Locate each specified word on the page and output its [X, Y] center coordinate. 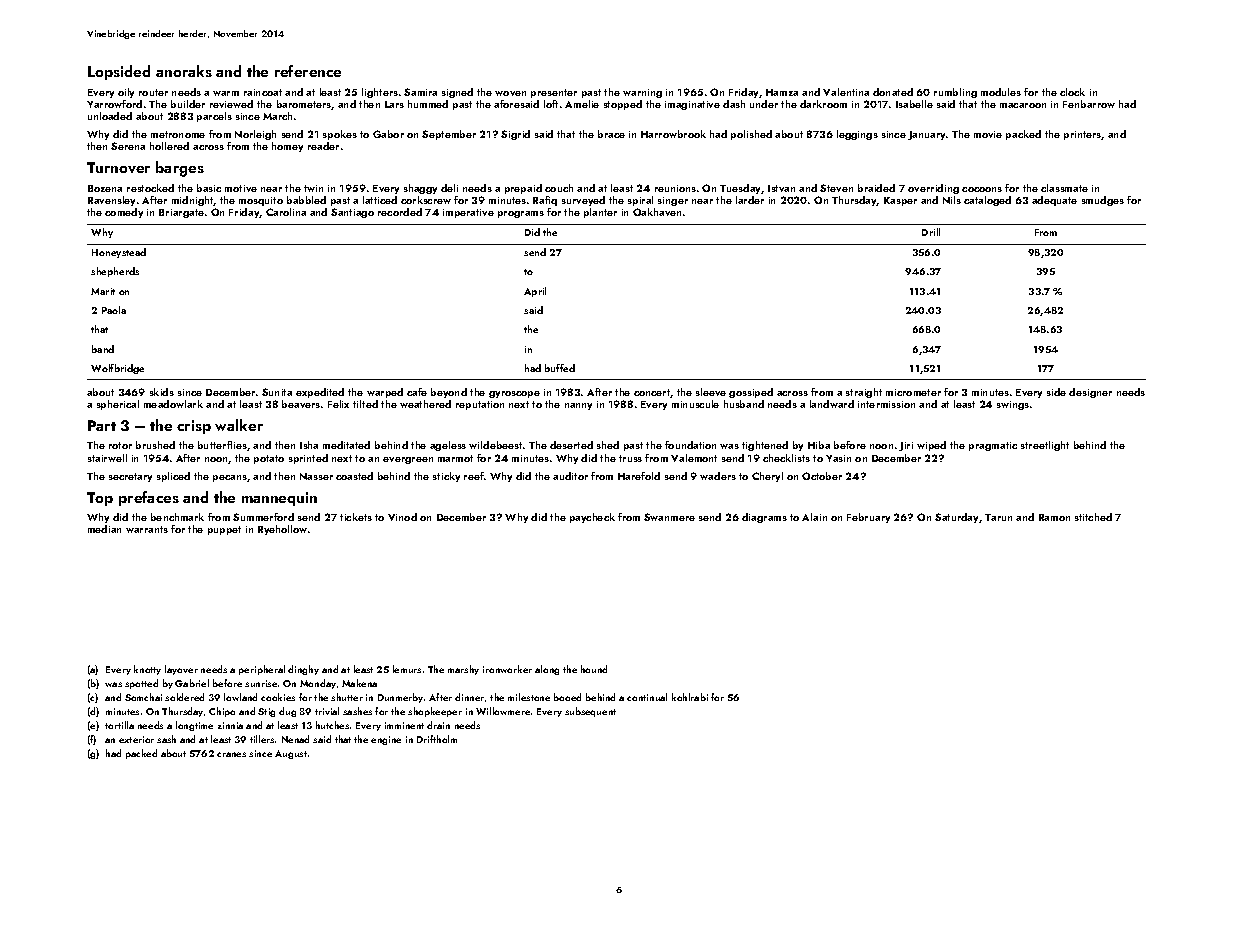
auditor [570, 476]
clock [1072, 92]
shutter [347, 697]
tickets [356, 517]
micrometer [913, 392]
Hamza [782, 92]
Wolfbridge [117, 369]
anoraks [184, 71]
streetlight [1045, 446]
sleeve [711, 392]
